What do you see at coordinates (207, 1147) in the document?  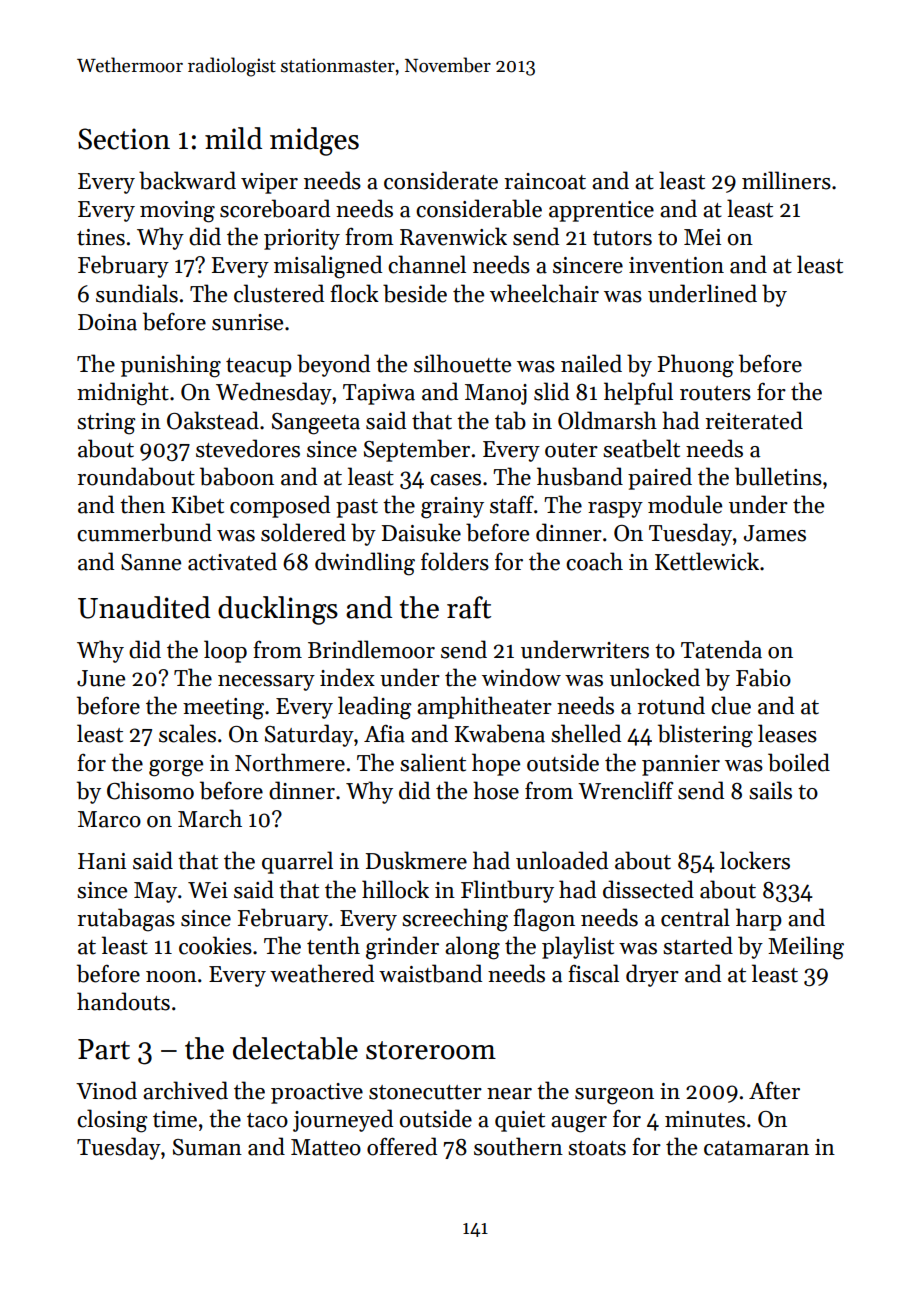 I see `Suman` at bounding box center [207, 1147].
